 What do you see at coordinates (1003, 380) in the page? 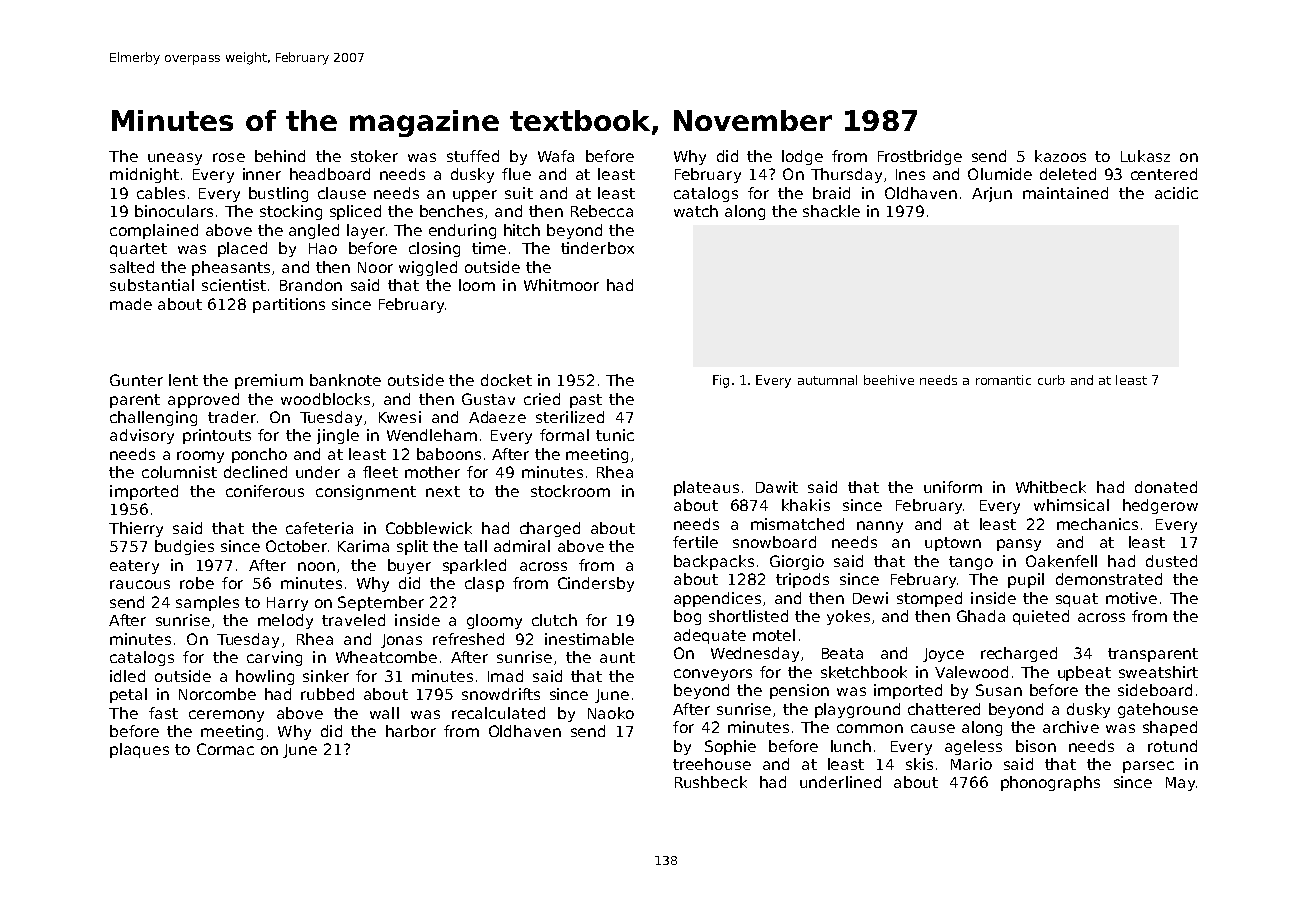
I see `romantic` at bounding box center [1003, 380].
